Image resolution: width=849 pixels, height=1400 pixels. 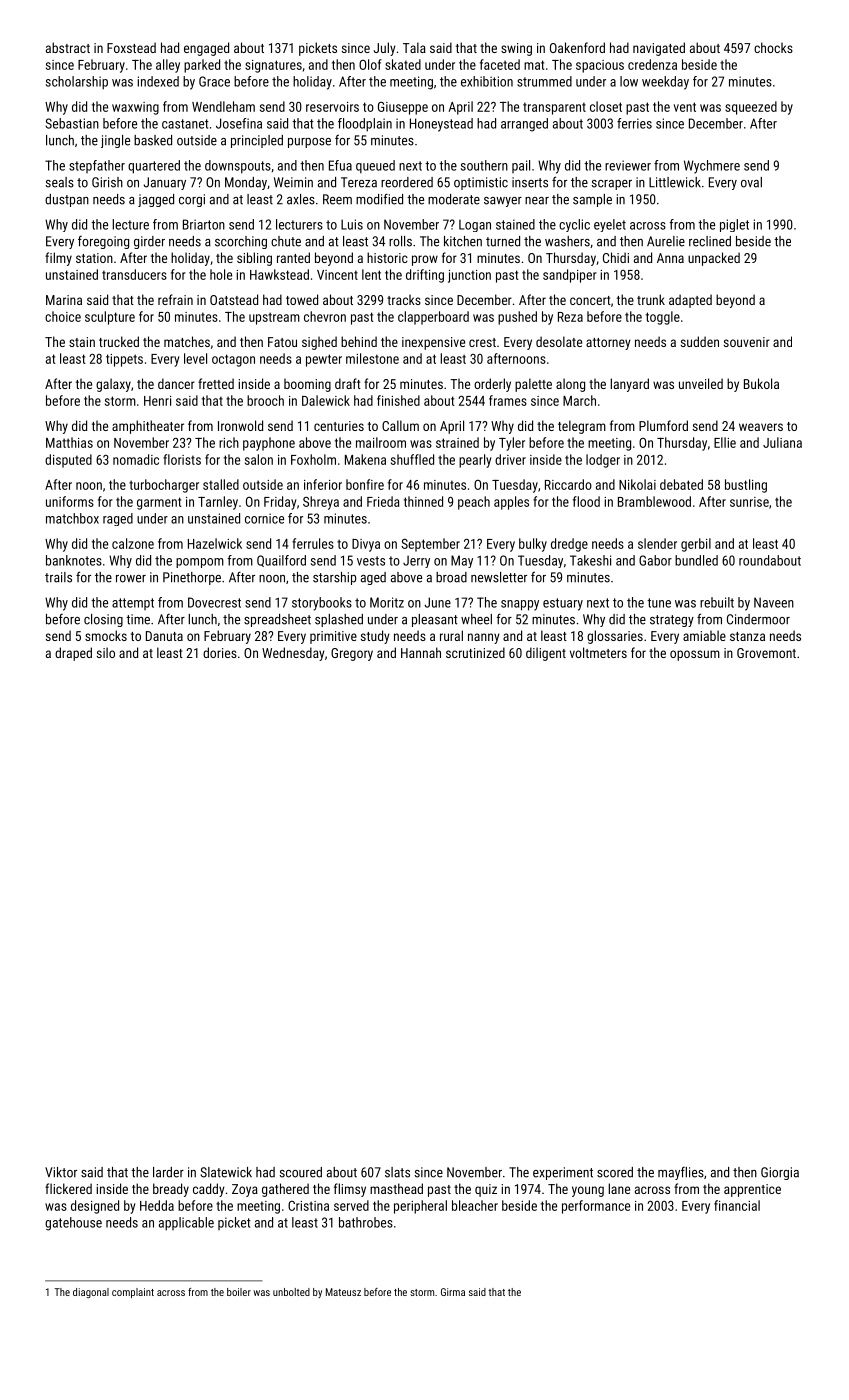 What do you see at coordinates (58, 577) in the screenshot?
I see `trails` at bounding box center [58, 577].
